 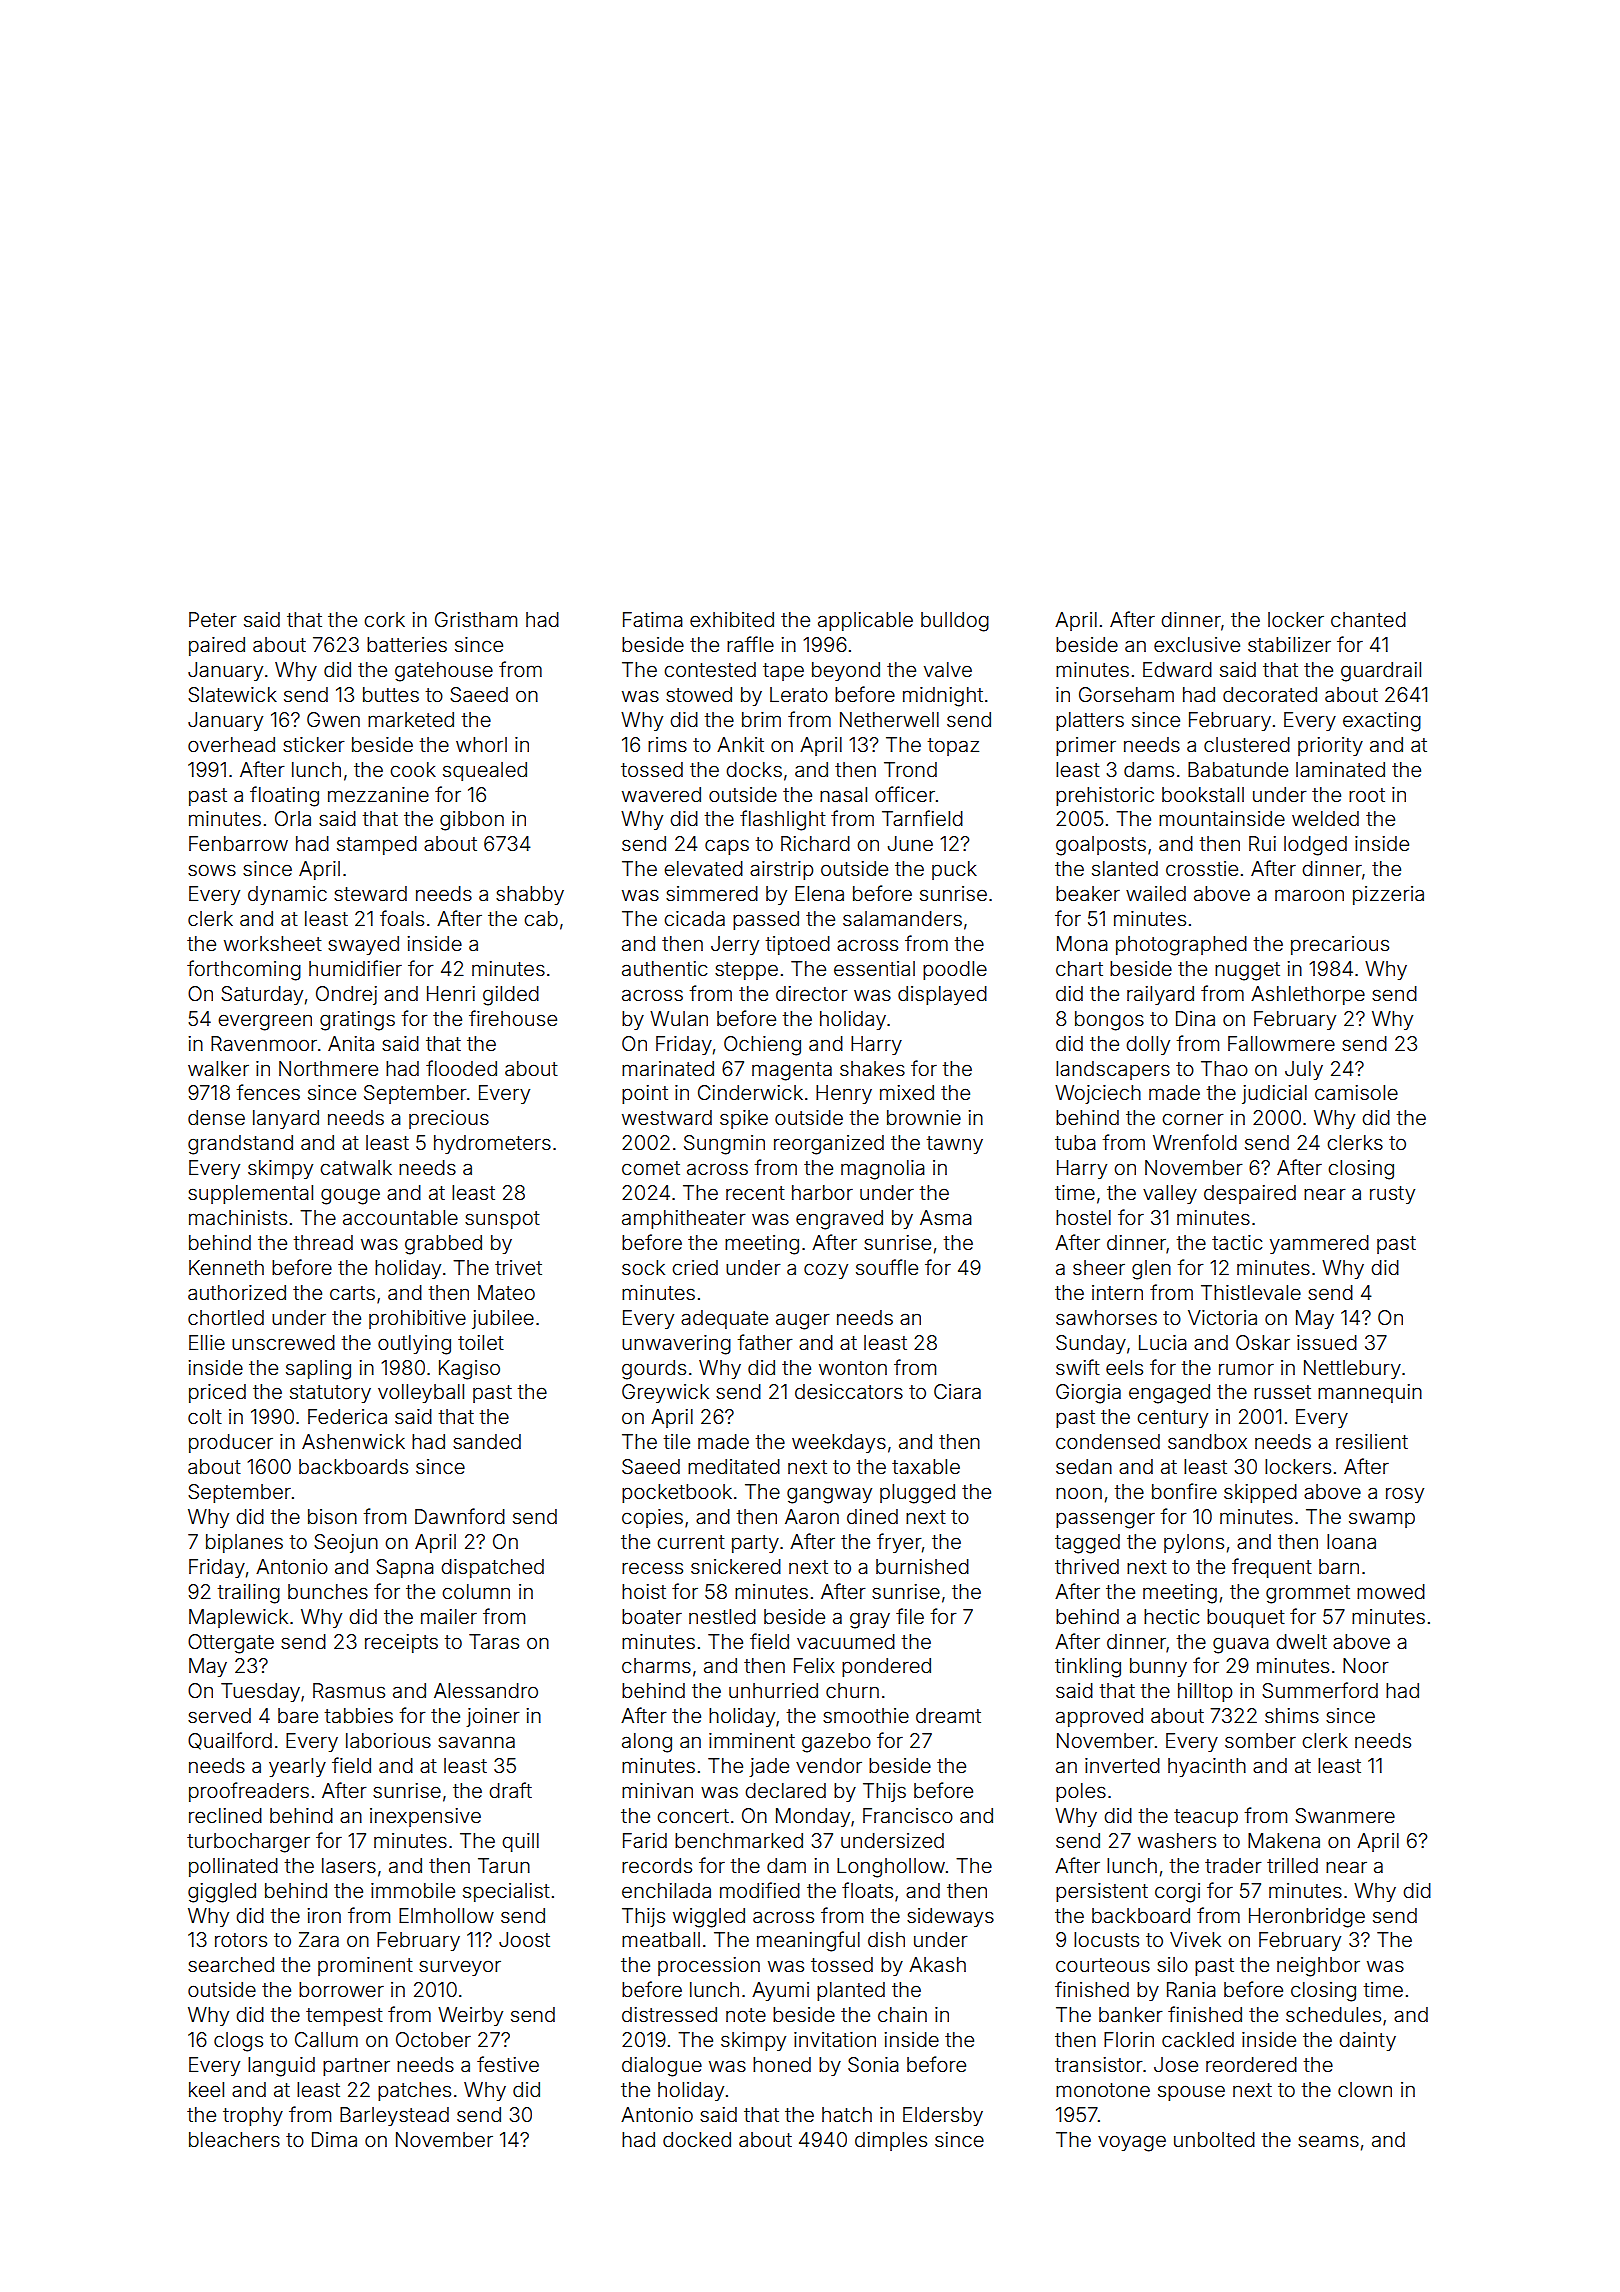 I want to click on bookstall, so click(x=1203, y=794).
